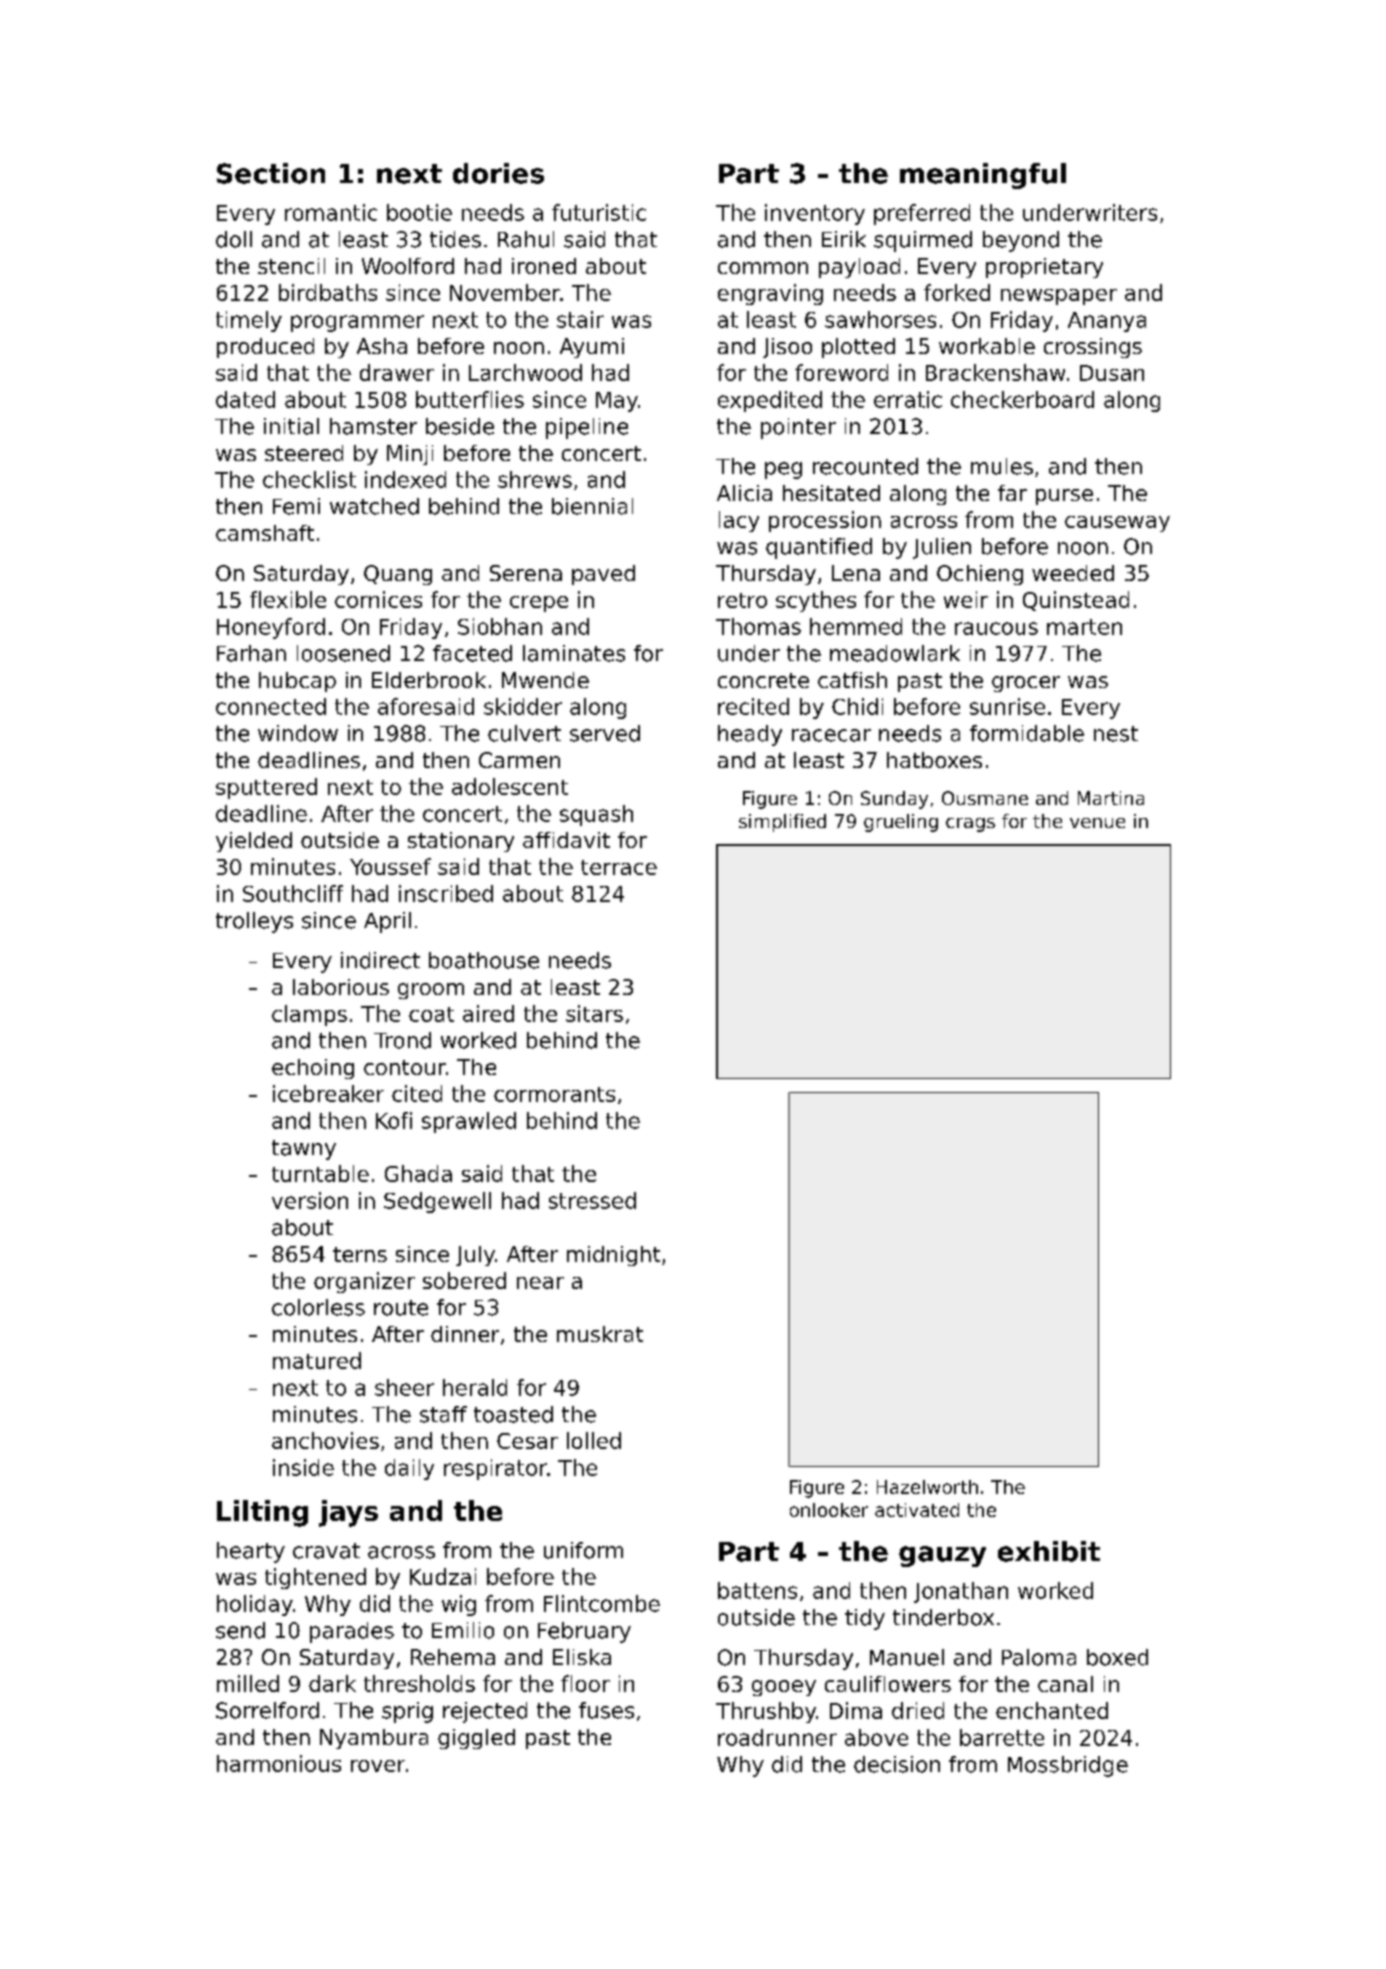 This screenshot has width=1386, height=1969. Describe the element at coordinates (574, 653) in the screenshot. I see `laminates` at that location.
